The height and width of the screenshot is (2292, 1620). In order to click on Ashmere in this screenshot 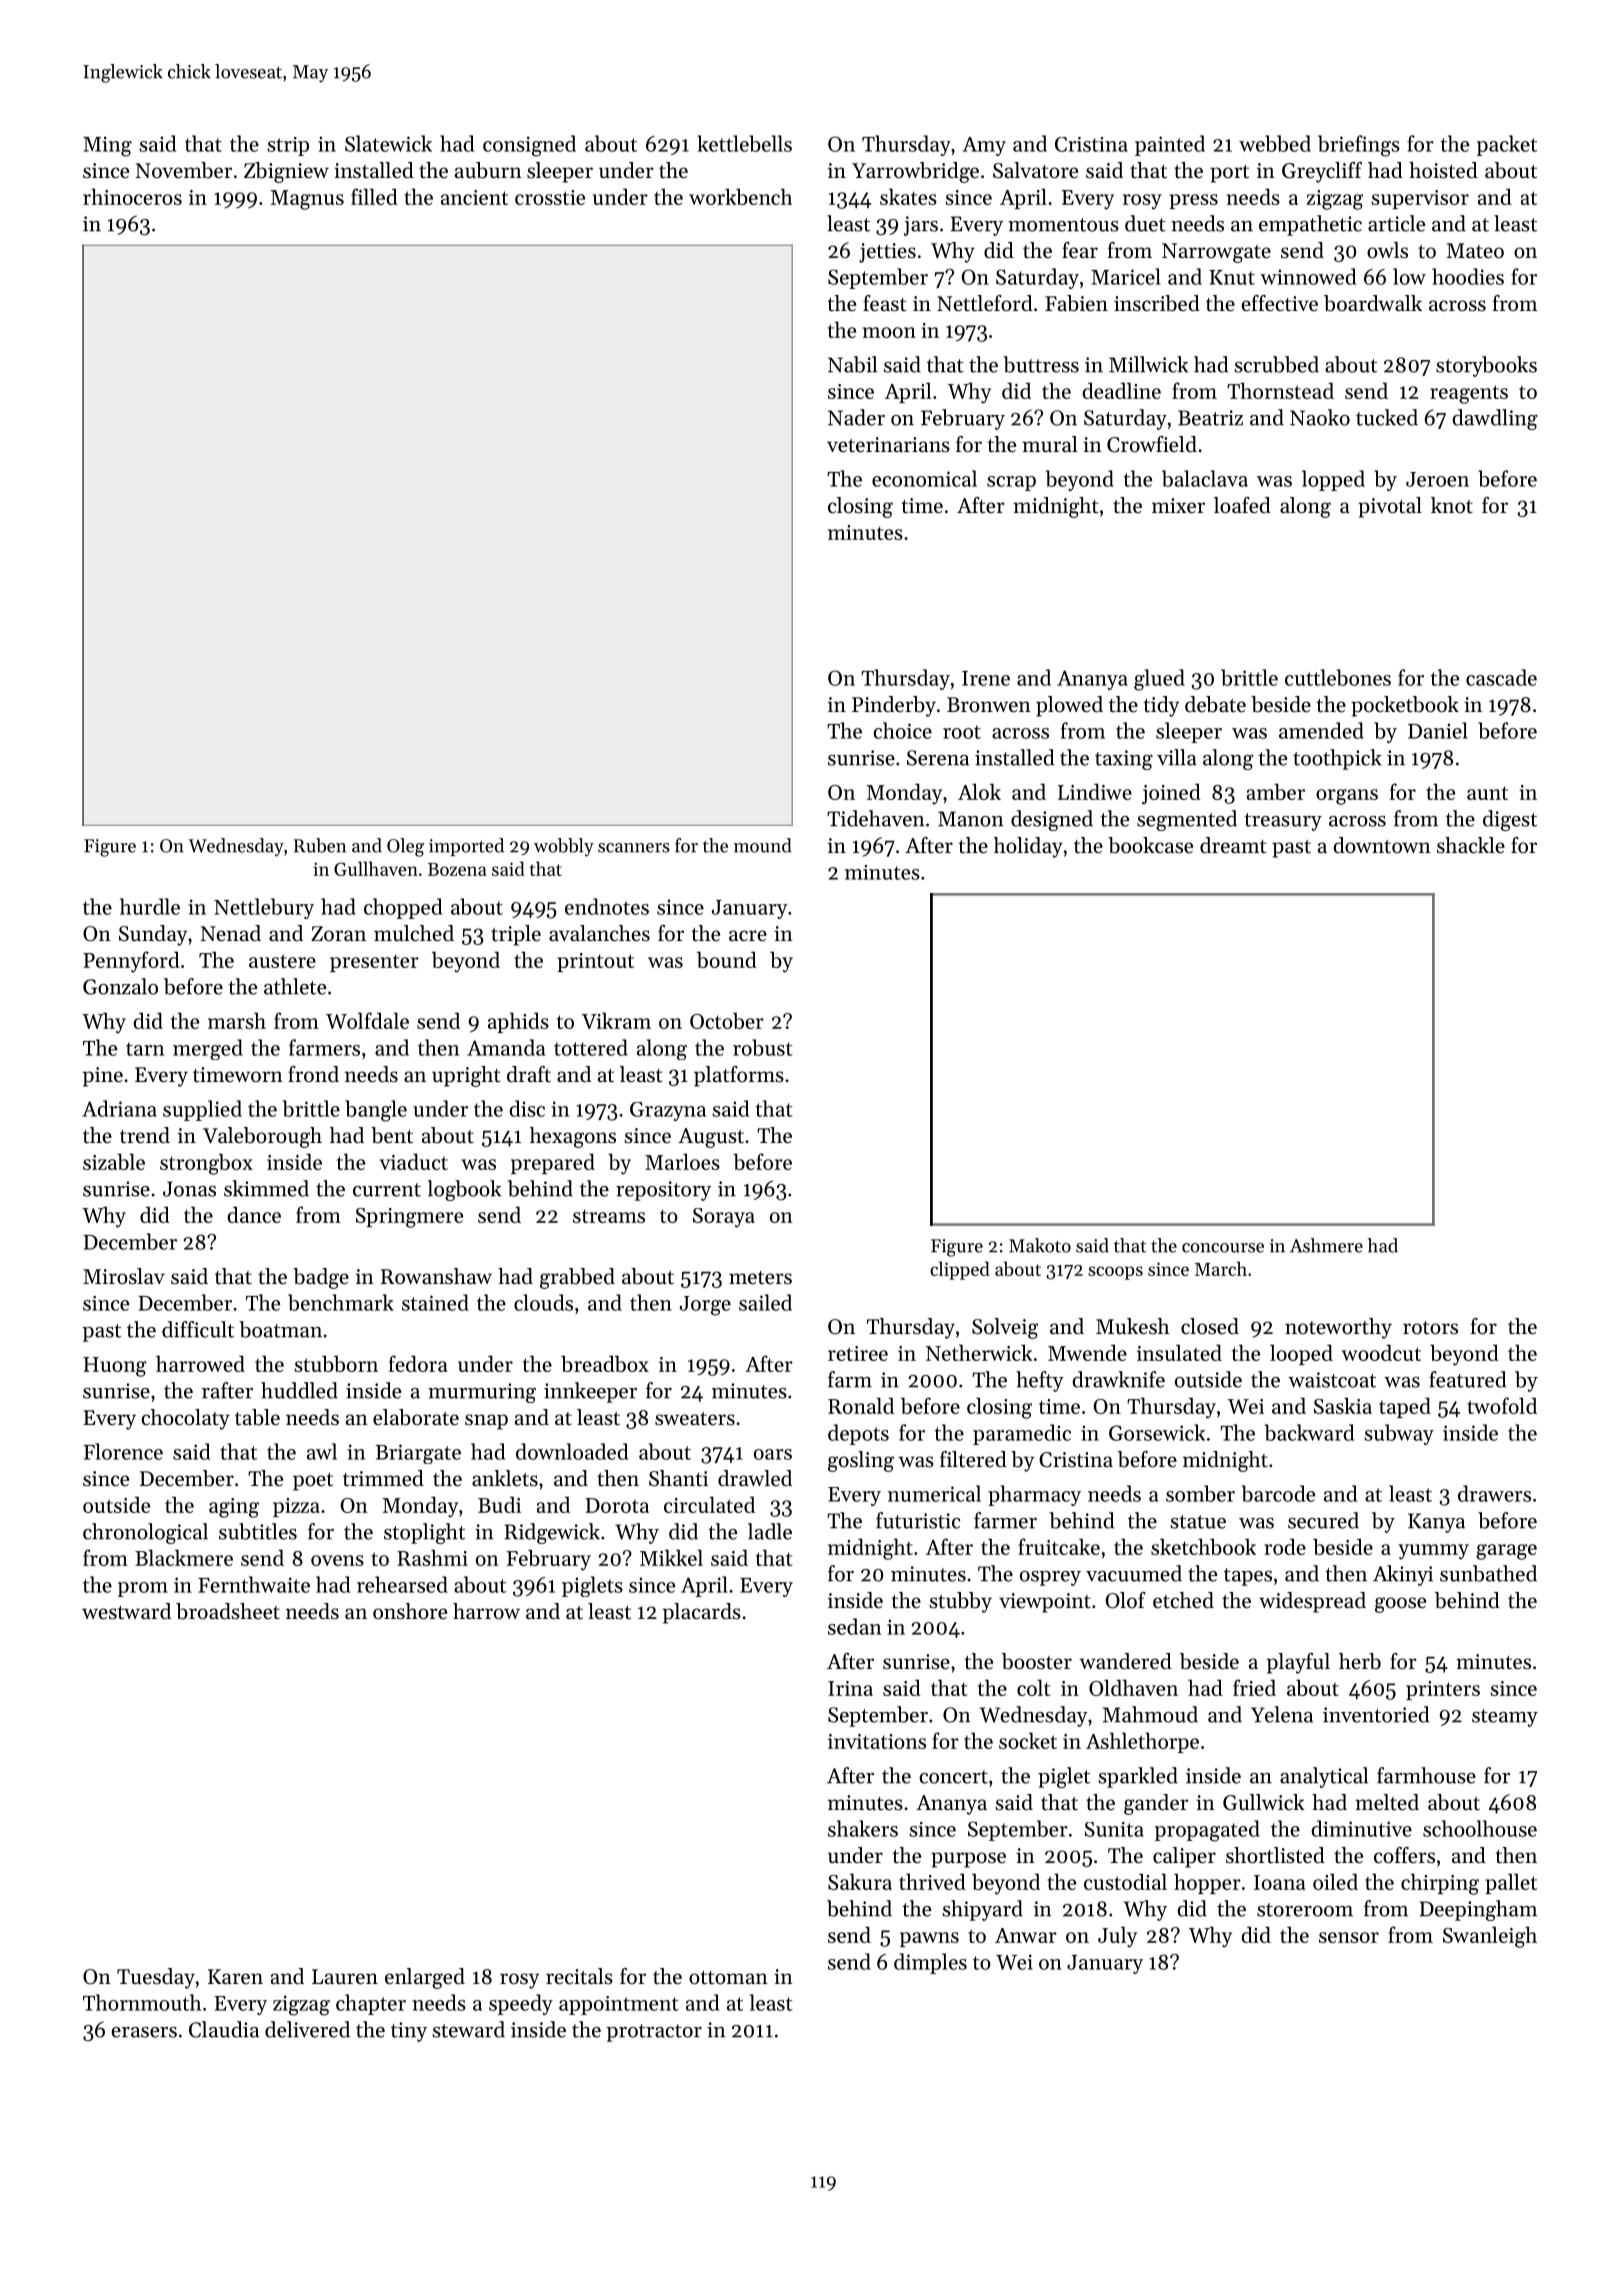, I will do `click(1326, 1245)`.
